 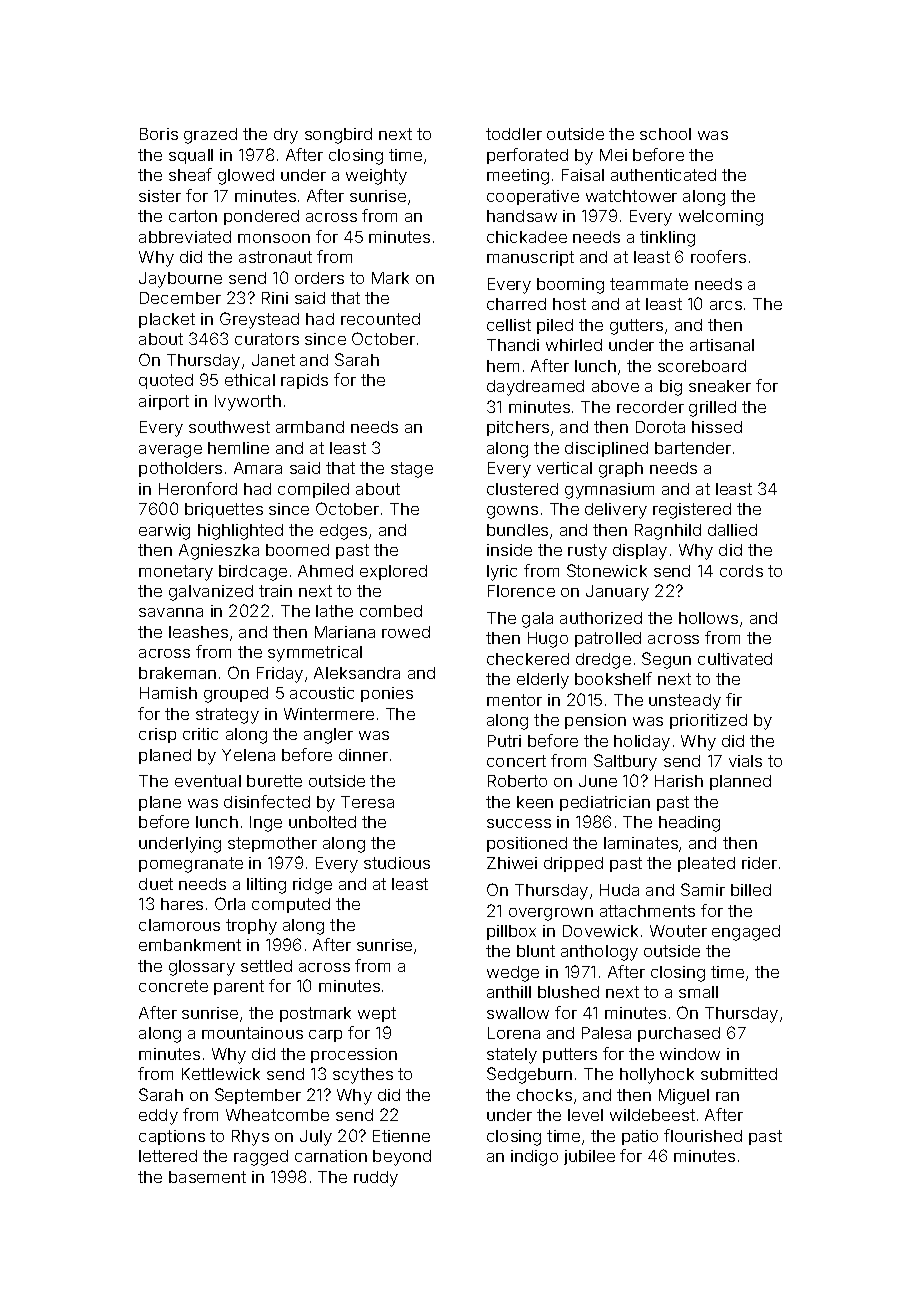 What do you see at coordinates (534, 1158) in the screenshot?
I see `indigo` at bounding box center [534, 1158].
